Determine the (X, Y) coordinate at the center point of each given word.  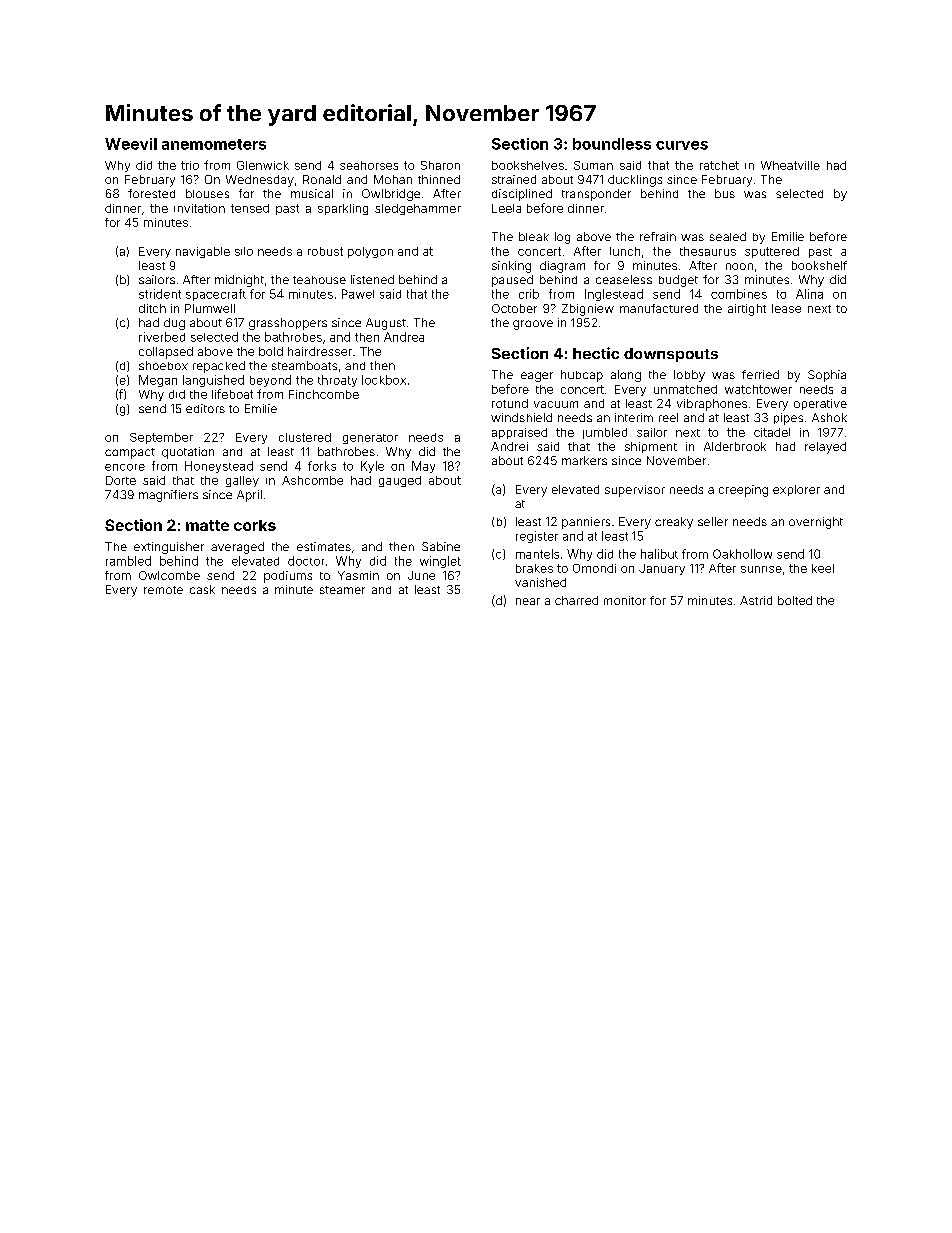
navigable (203, 252)
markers (584, 460)
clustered (305, 437)
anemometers (214, 144)
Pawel (358, 294)
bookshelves (528, 165)
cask (202, 589)
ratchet (719, 165)
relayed (825, 448)
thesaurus (708, 251)
